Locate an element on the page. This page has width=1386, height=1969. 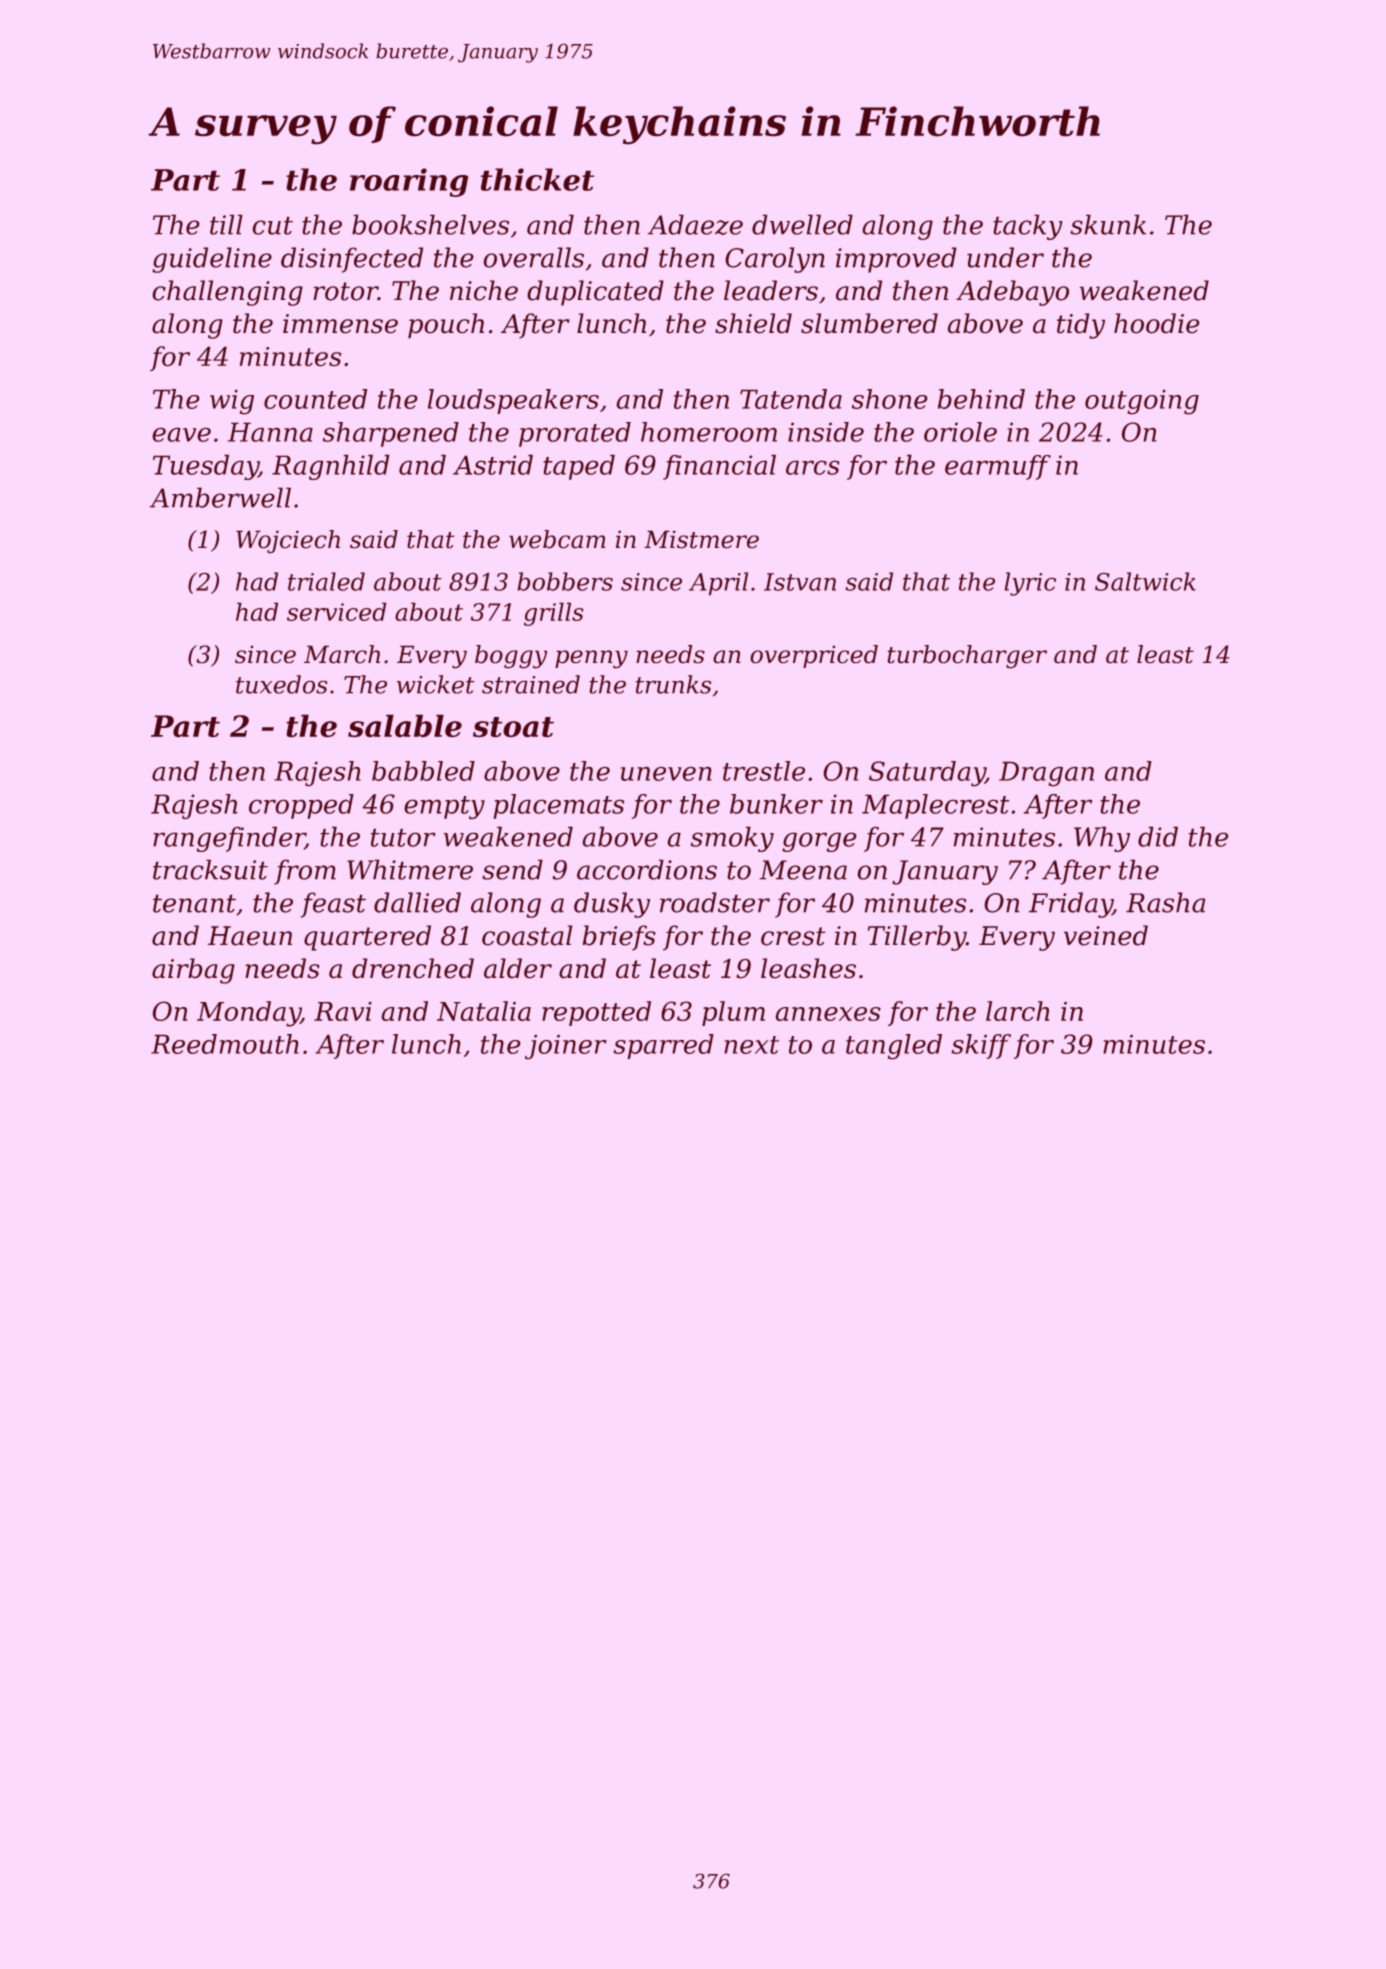
overalls is located at coordinates (533, 257).
